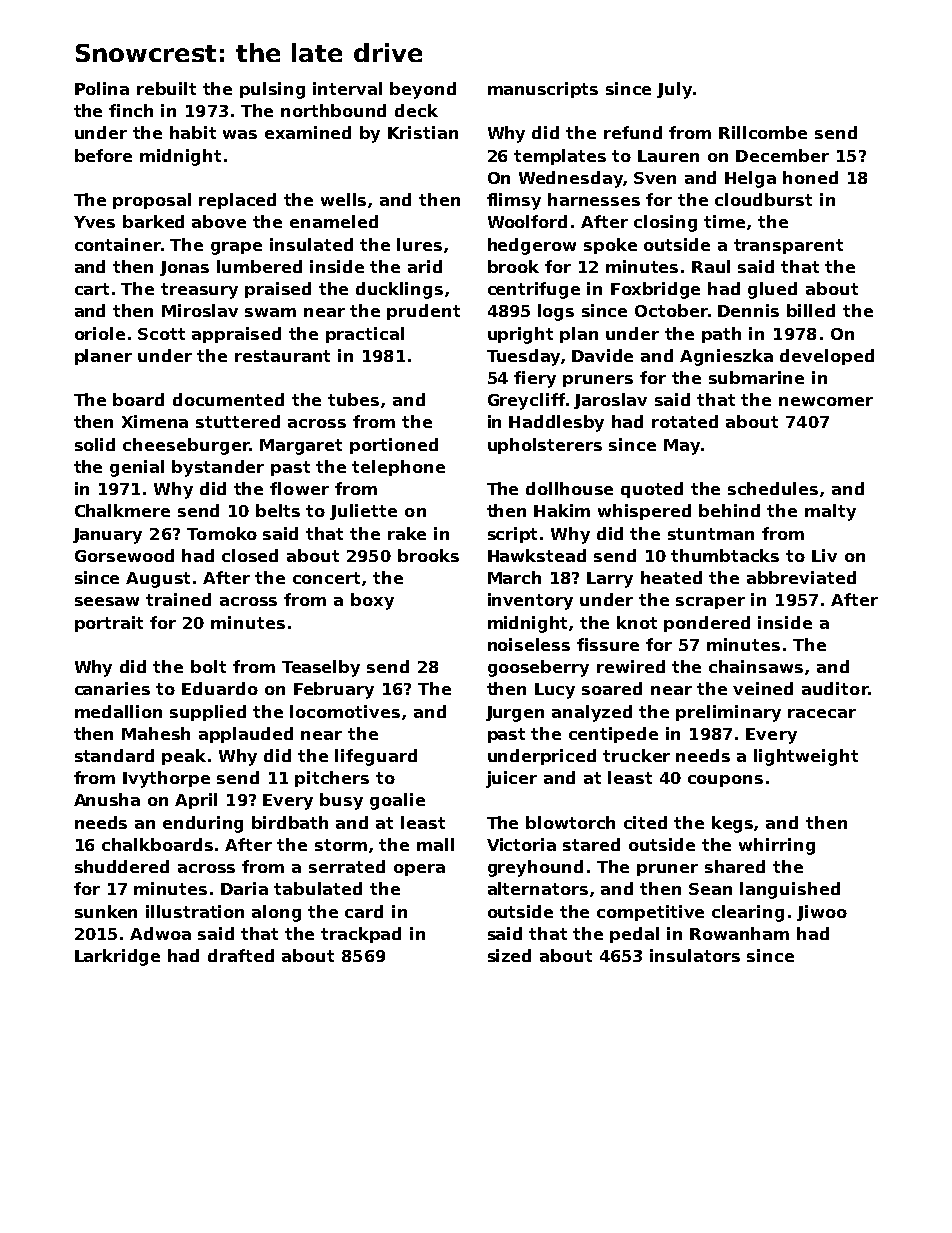 This document has width=952, height=1233. Describe the element at coordinates (811, 310) in the document. I see `billed` at that location.
